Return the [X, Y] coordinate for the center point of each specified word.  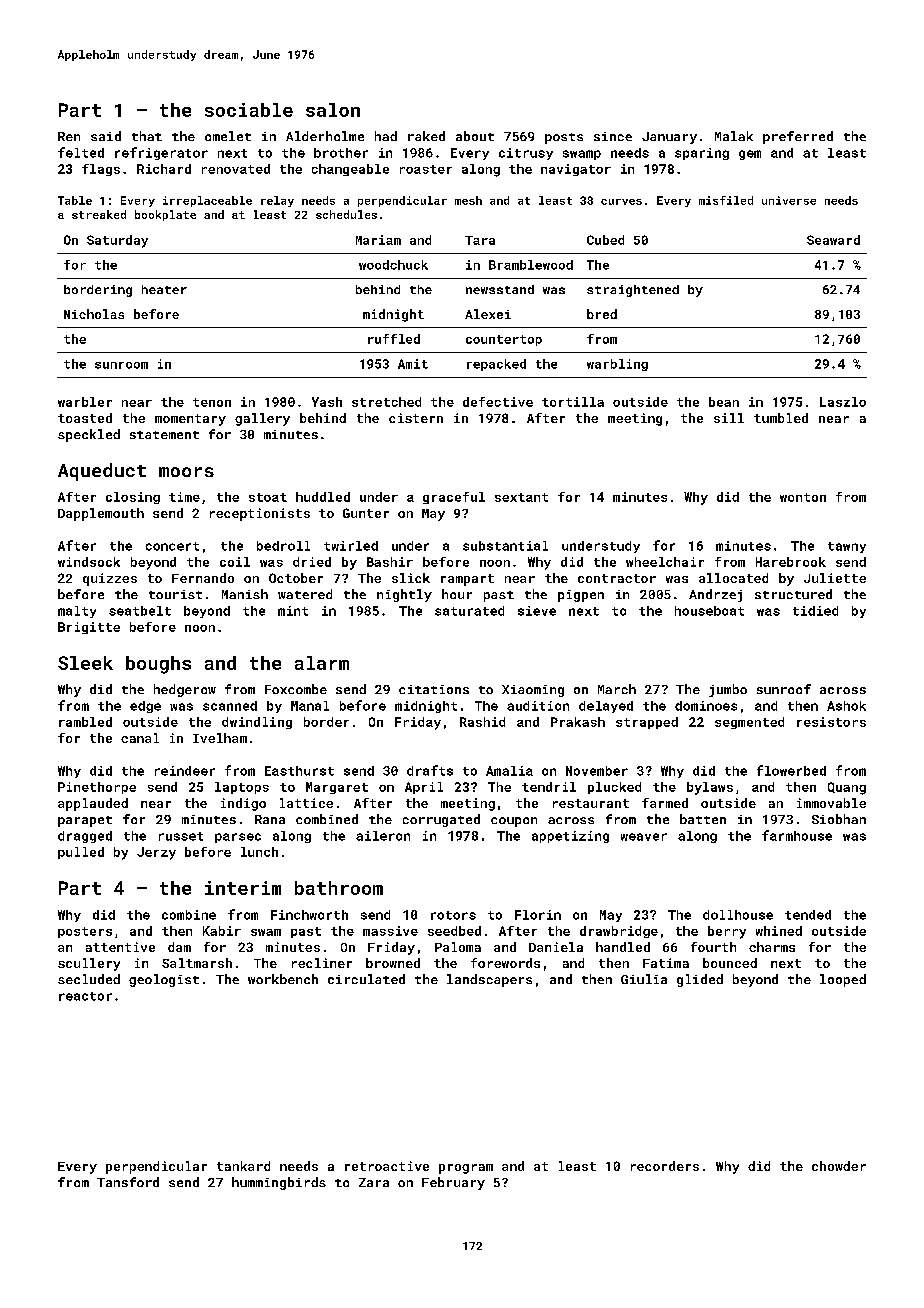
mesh [468, 200]
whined [779, 931]
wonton [803, 497]
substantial [505, 546]
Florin [538, 915]
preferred [798, 137]
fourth [713, 947]
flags [101, 170]
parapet [85, 821]
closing [133, 498]
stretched [386, 402]
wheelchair [665, 562]
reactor [85, 996]
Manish [245, 594]
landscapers [489, 980]
